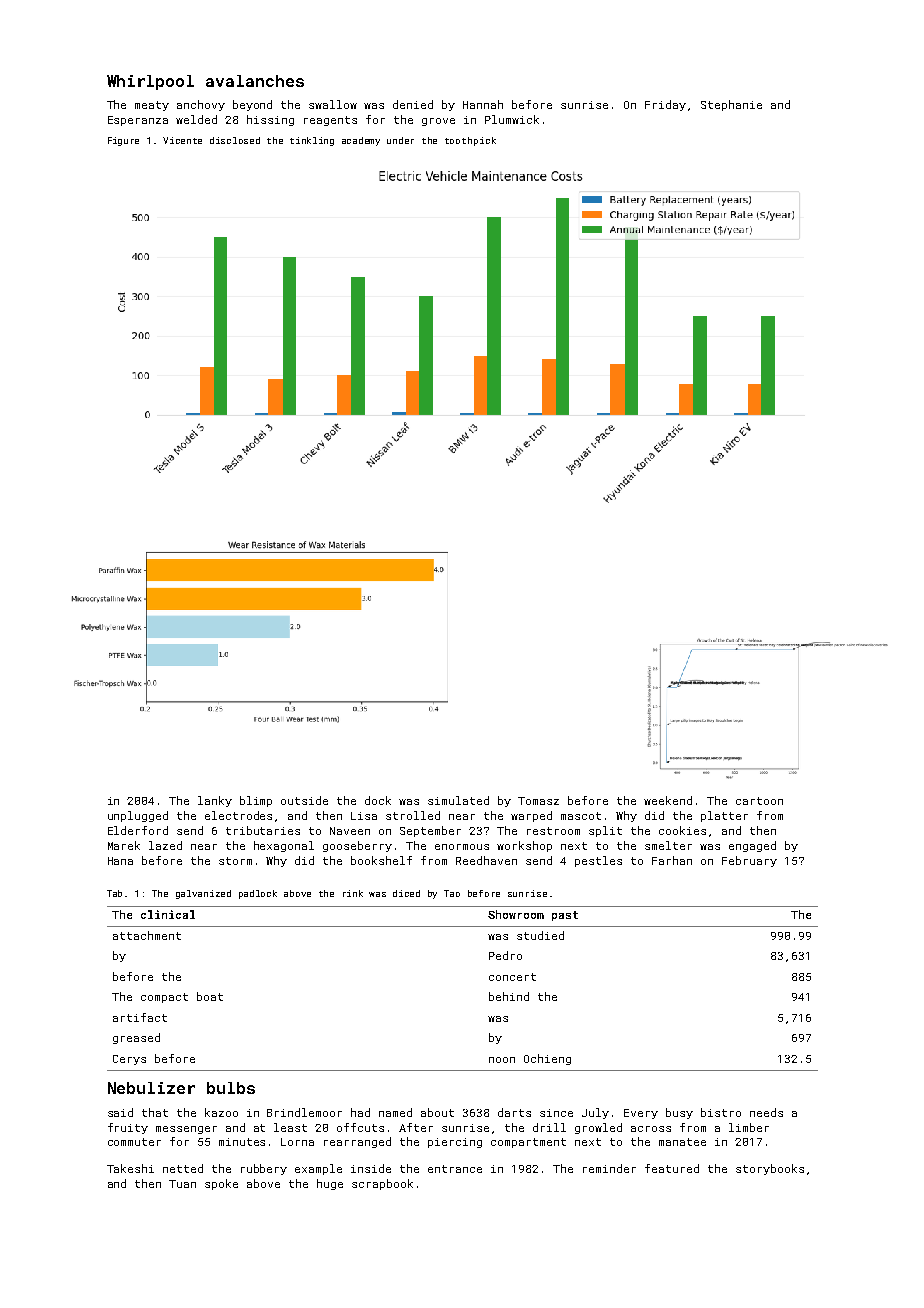  What do you see at coordinates (470, 141) in the document?
I see `toothpick` at bounding box center [470, 141].
